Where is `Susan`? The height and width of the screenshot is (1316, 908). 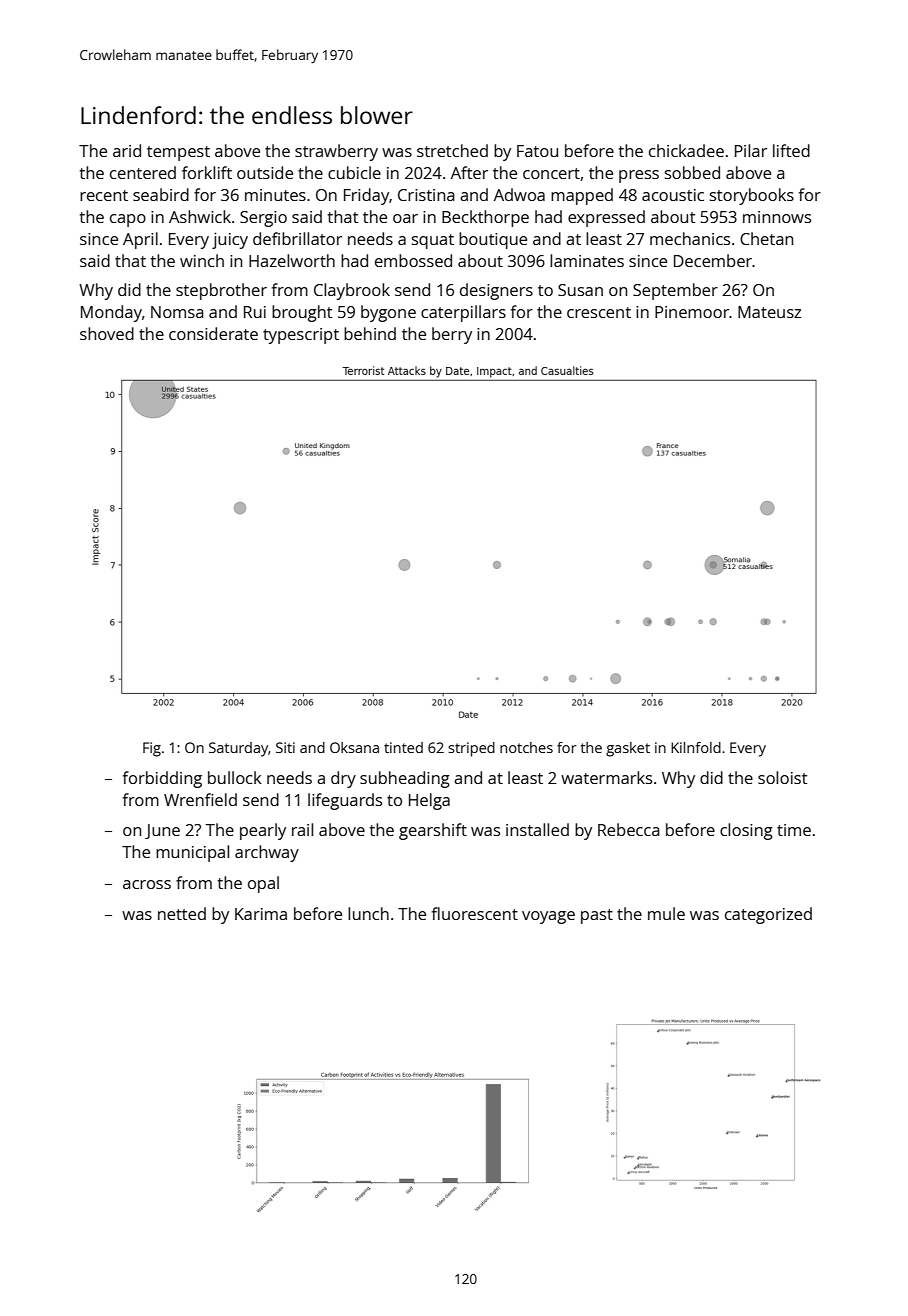
Susan is located at coordinates (580, 290).
